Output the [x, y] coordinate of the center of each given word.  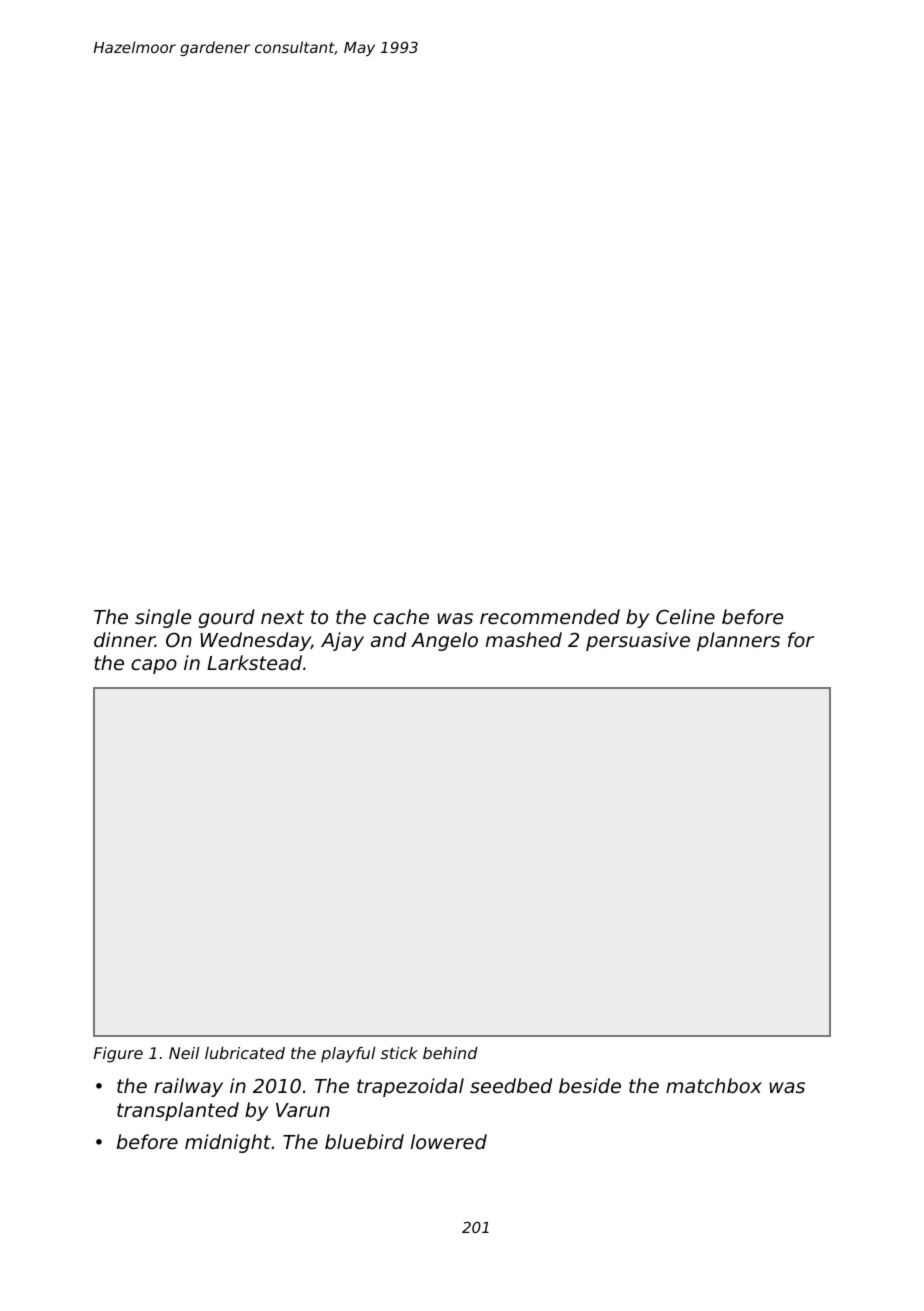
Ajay [342, 641]
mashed [524, 639]
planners [738, 641]
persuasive [638, 641]
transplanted [178, 1111]
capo [154, 666]
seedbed [511, 1085]
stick [399, 1053]
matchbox [714, 1085]
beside [590, 1085]
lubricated [245, 1053]
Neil [184, 1053]
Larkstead [254, 662]
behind [450, 1053]
